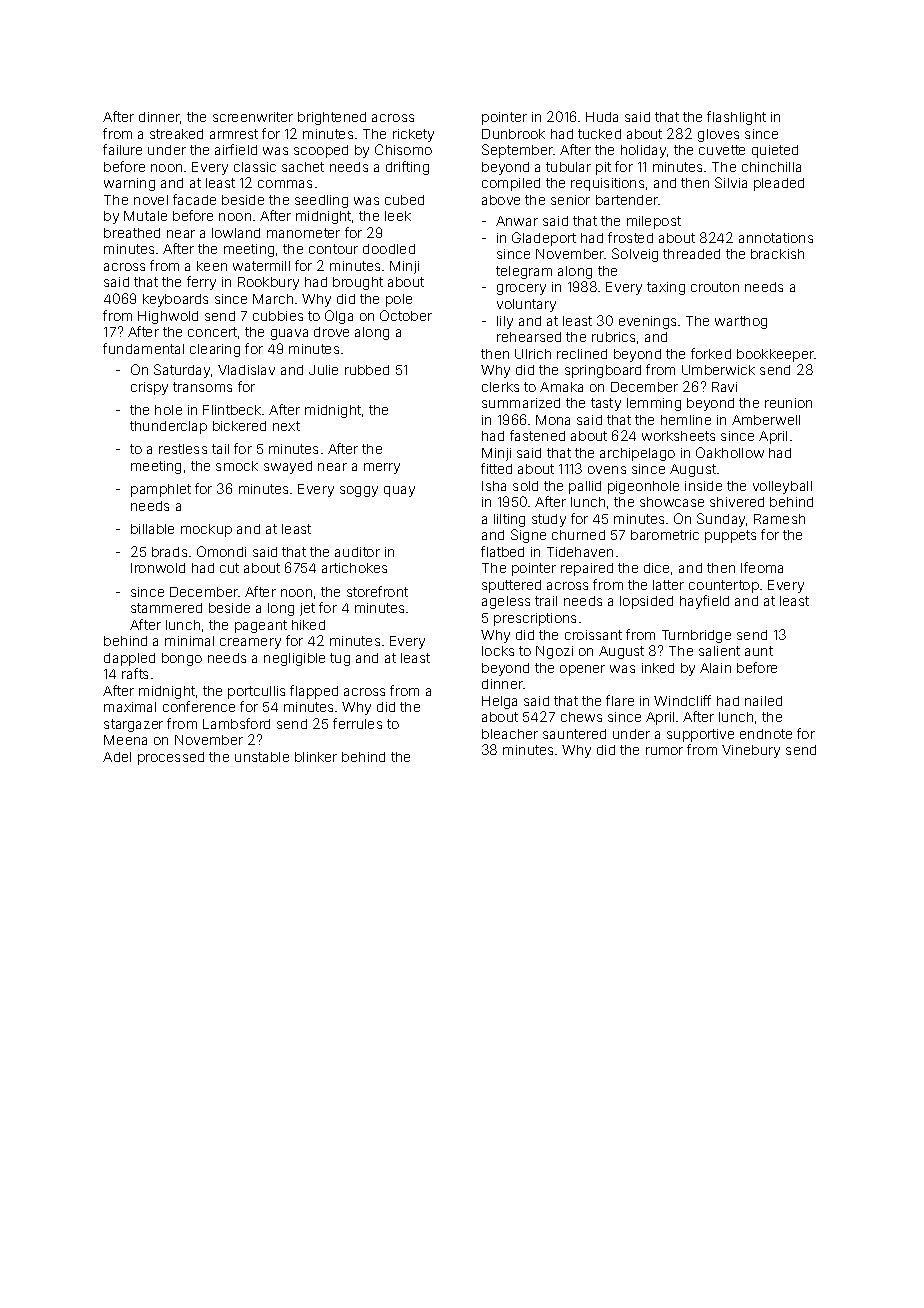  Describe the element at coordinates (237, 466) in the document. I see `smock` at that location.
